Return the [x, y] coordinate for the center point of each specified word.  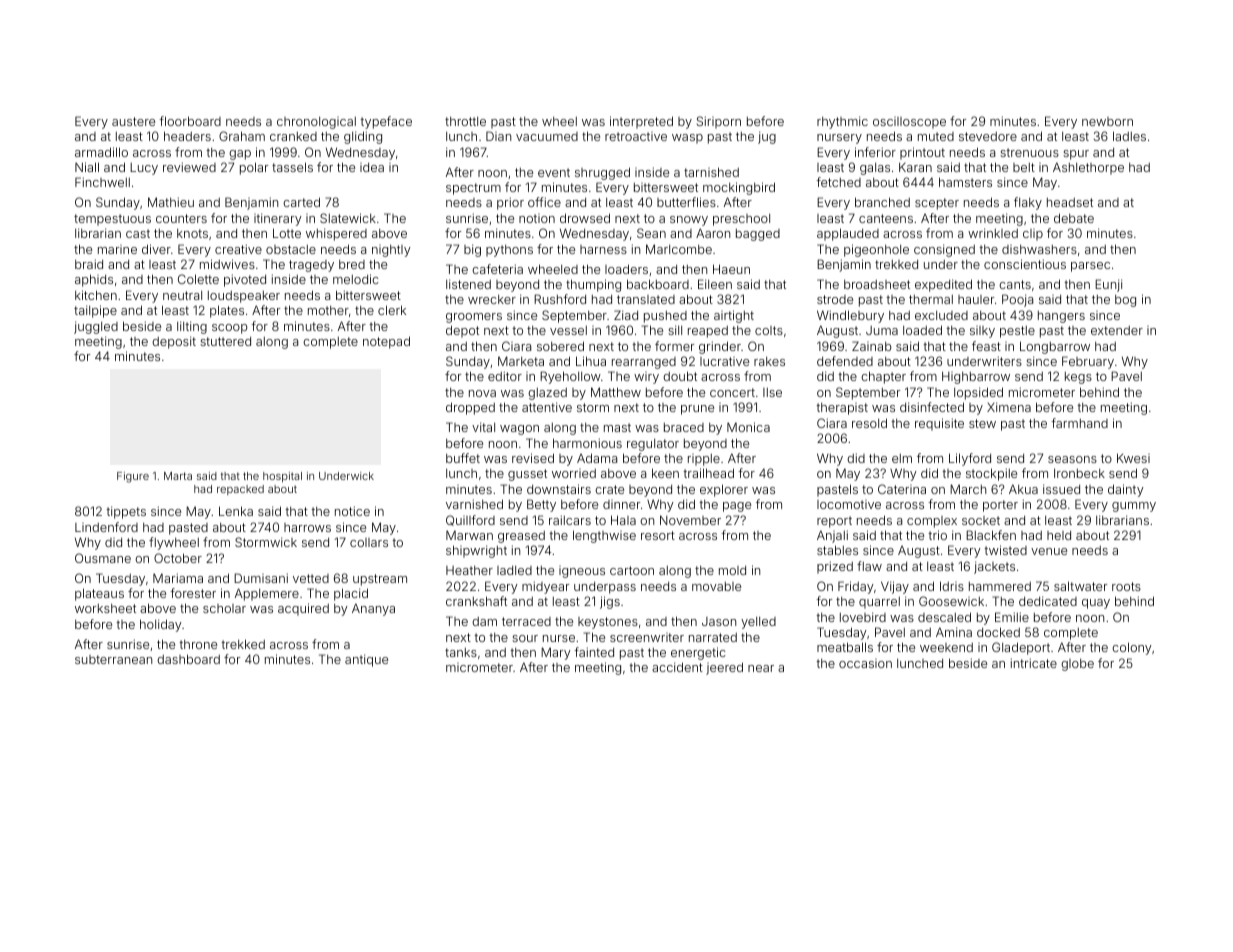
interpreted [641, 122]
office [544, 202]
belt [1024, 167]
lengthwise [604, 536]
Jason [719, 621]
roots [1126, 586]
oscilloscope [909, 123]
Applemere [267, 594]
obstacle [291, 249]
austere [133, 121]
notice [352, 511]
